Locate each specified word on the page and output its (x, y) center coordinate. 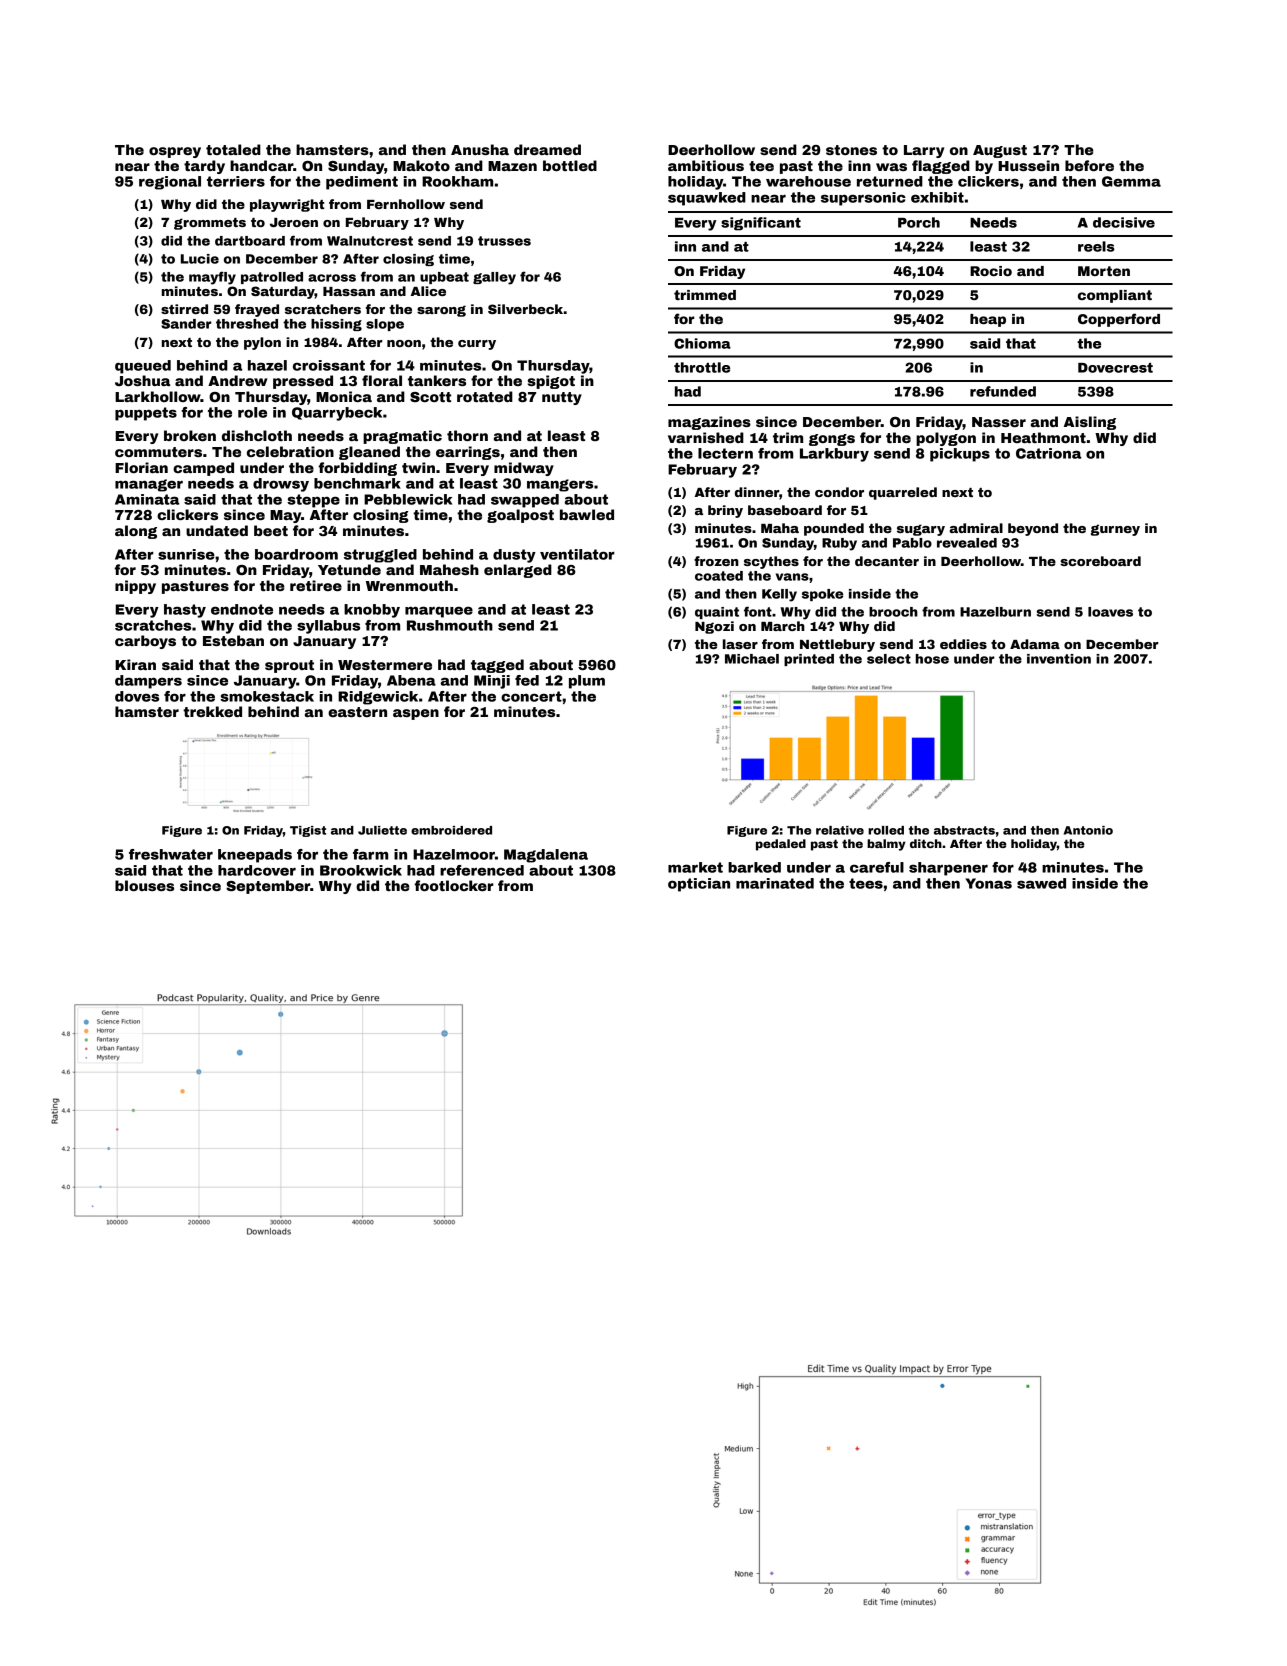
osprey (175, 152)
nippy (135, 587)
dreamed (547, 149)
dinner (757, 492)
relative (840, 830)
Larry (924, 151)
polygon (946, 439)
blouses (144, 885)
